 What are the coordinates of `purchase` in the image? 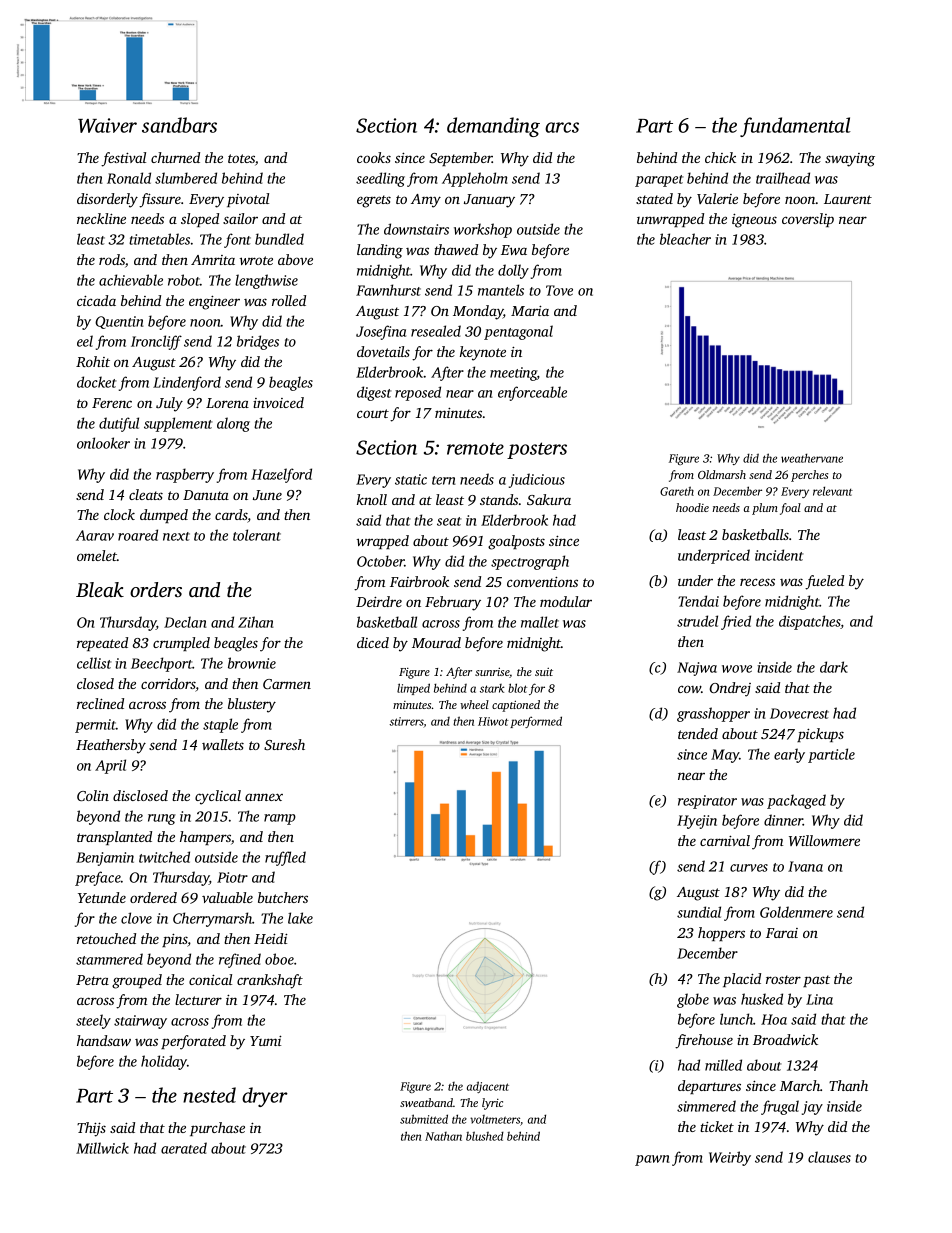 It's located at (217, 1129).
